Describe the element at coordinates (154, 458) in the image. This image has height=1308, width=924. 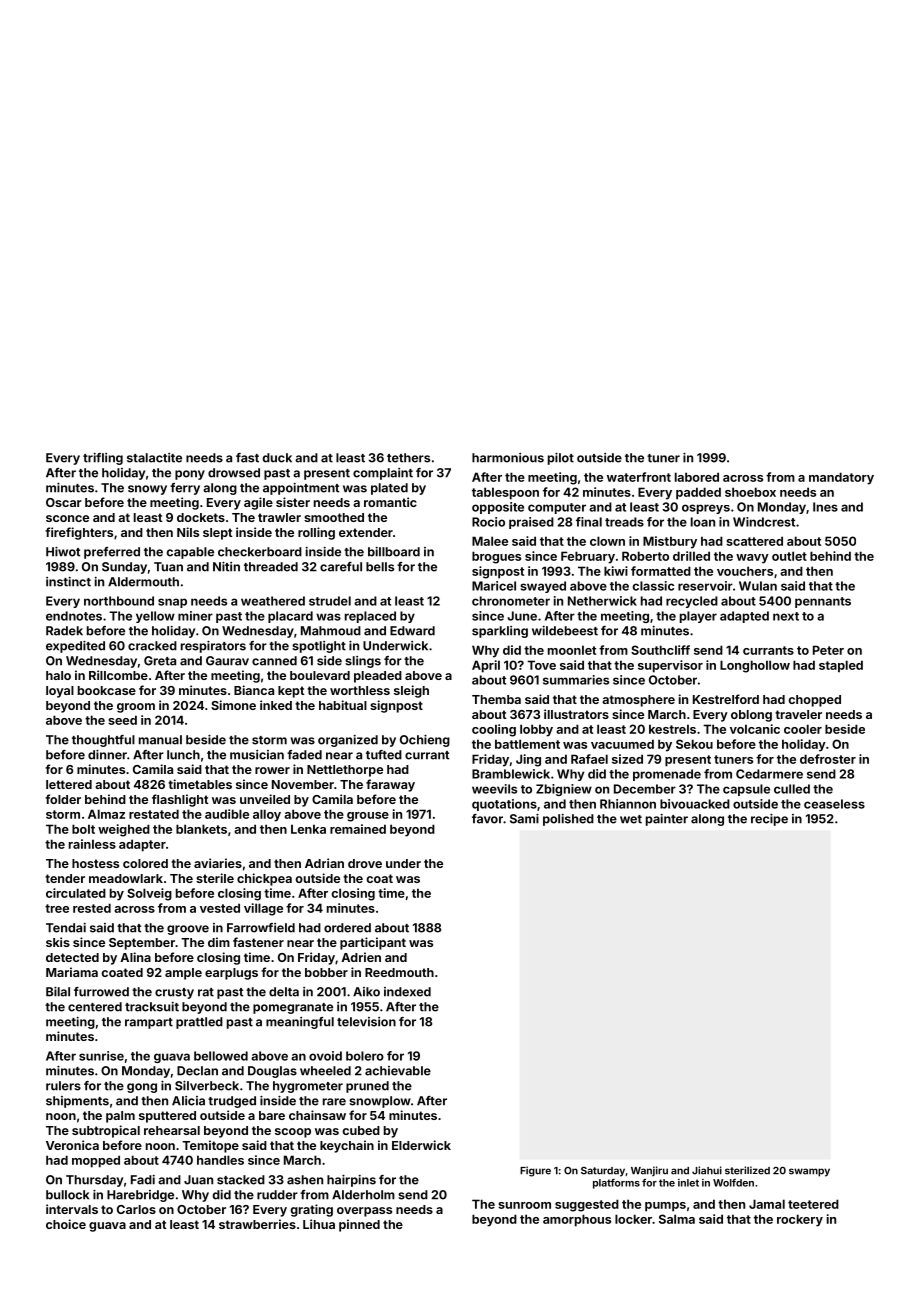
I see `stalactite` at that location.
